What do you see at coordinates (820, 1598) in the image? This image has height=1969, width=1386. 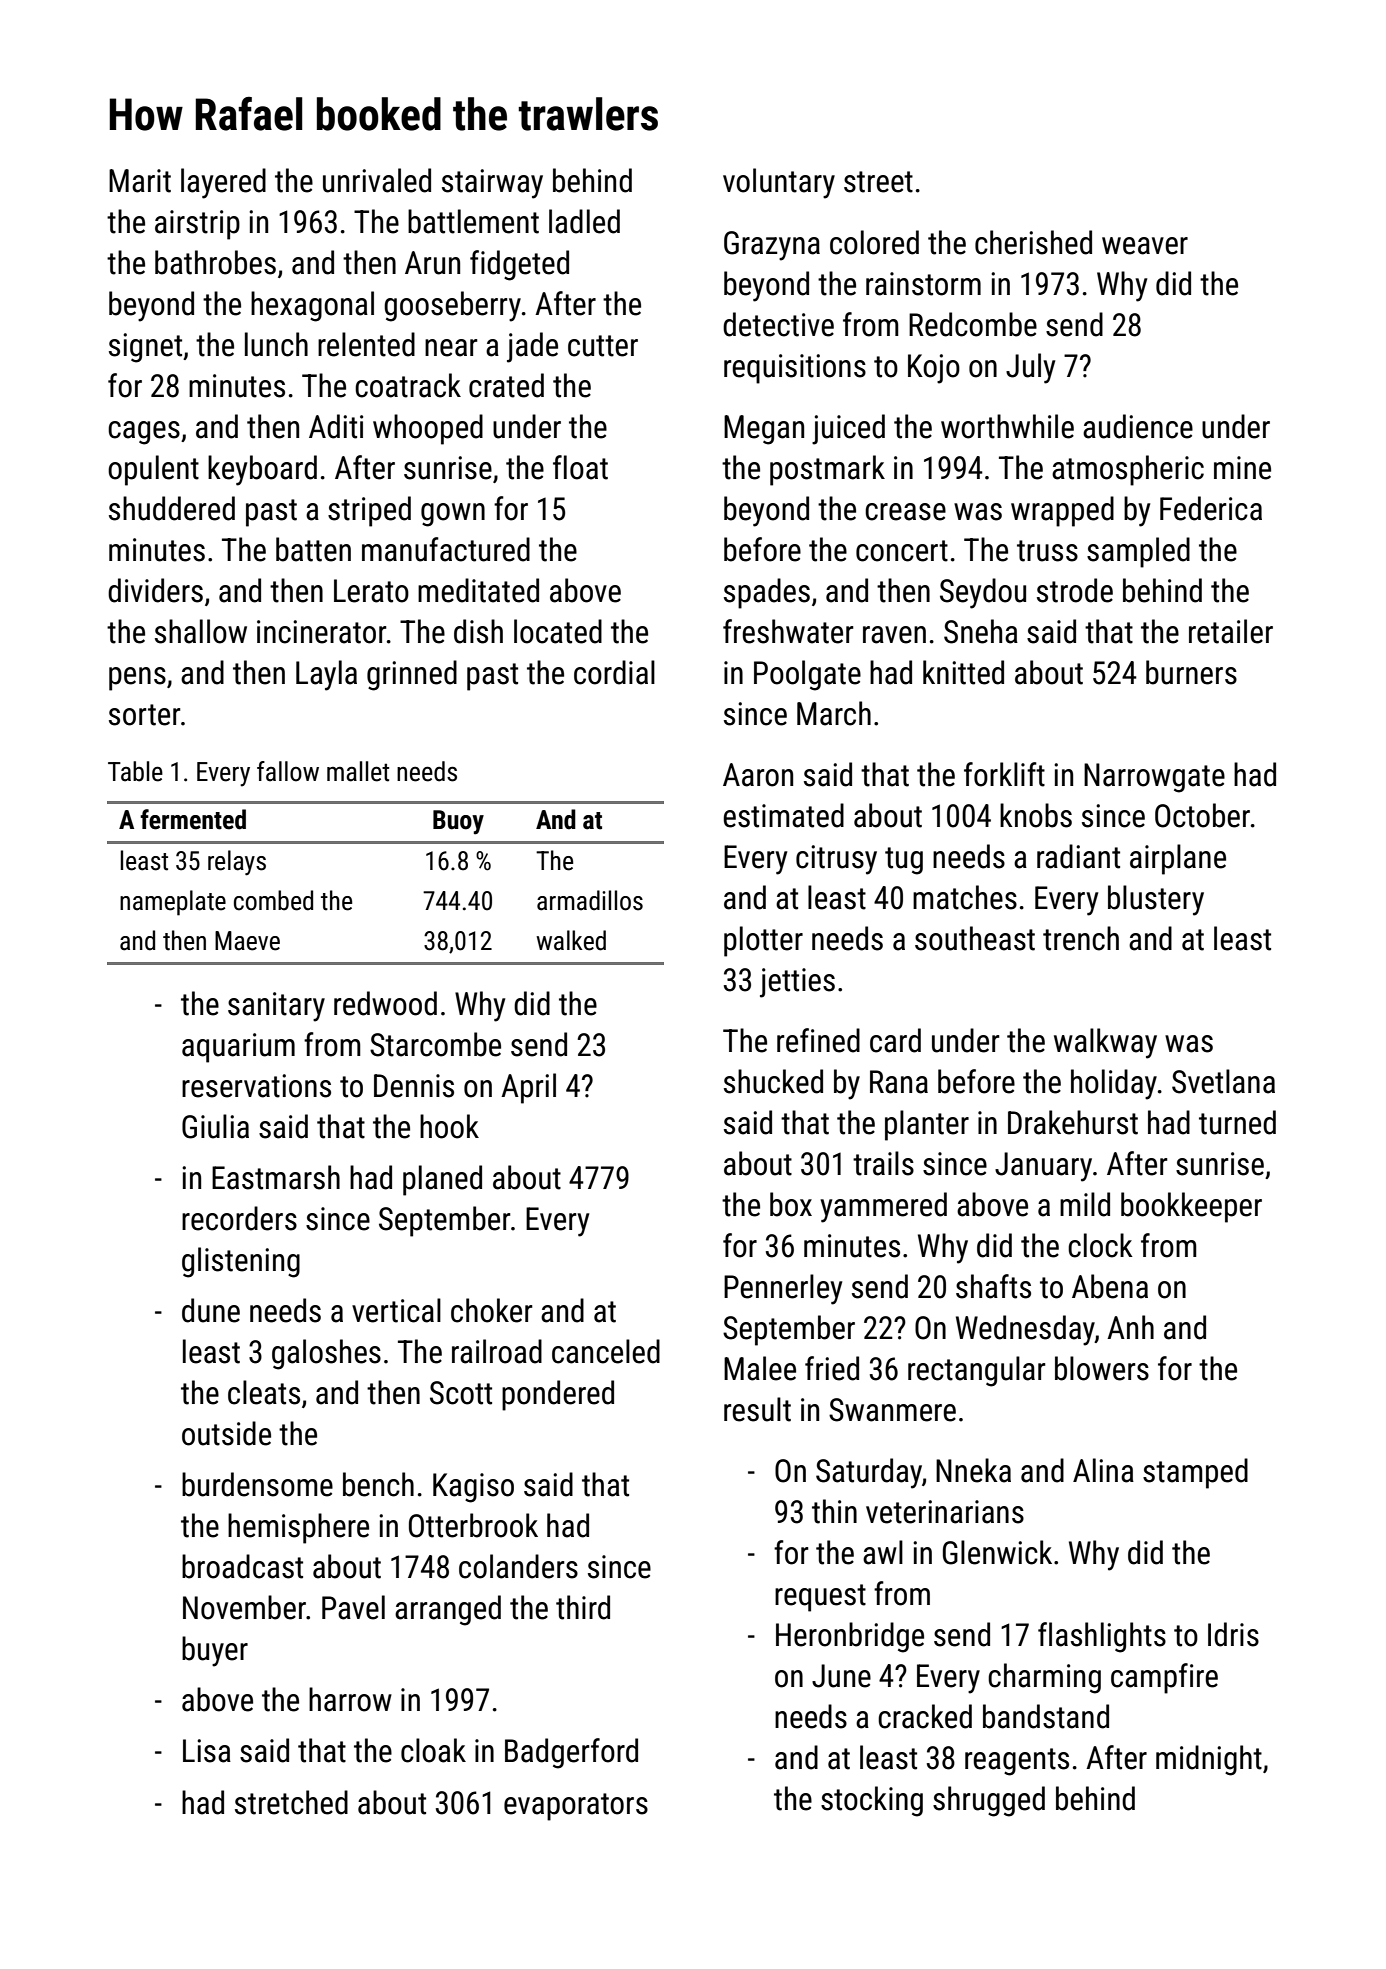 I see `request` at bounding box center [820, 1598].
